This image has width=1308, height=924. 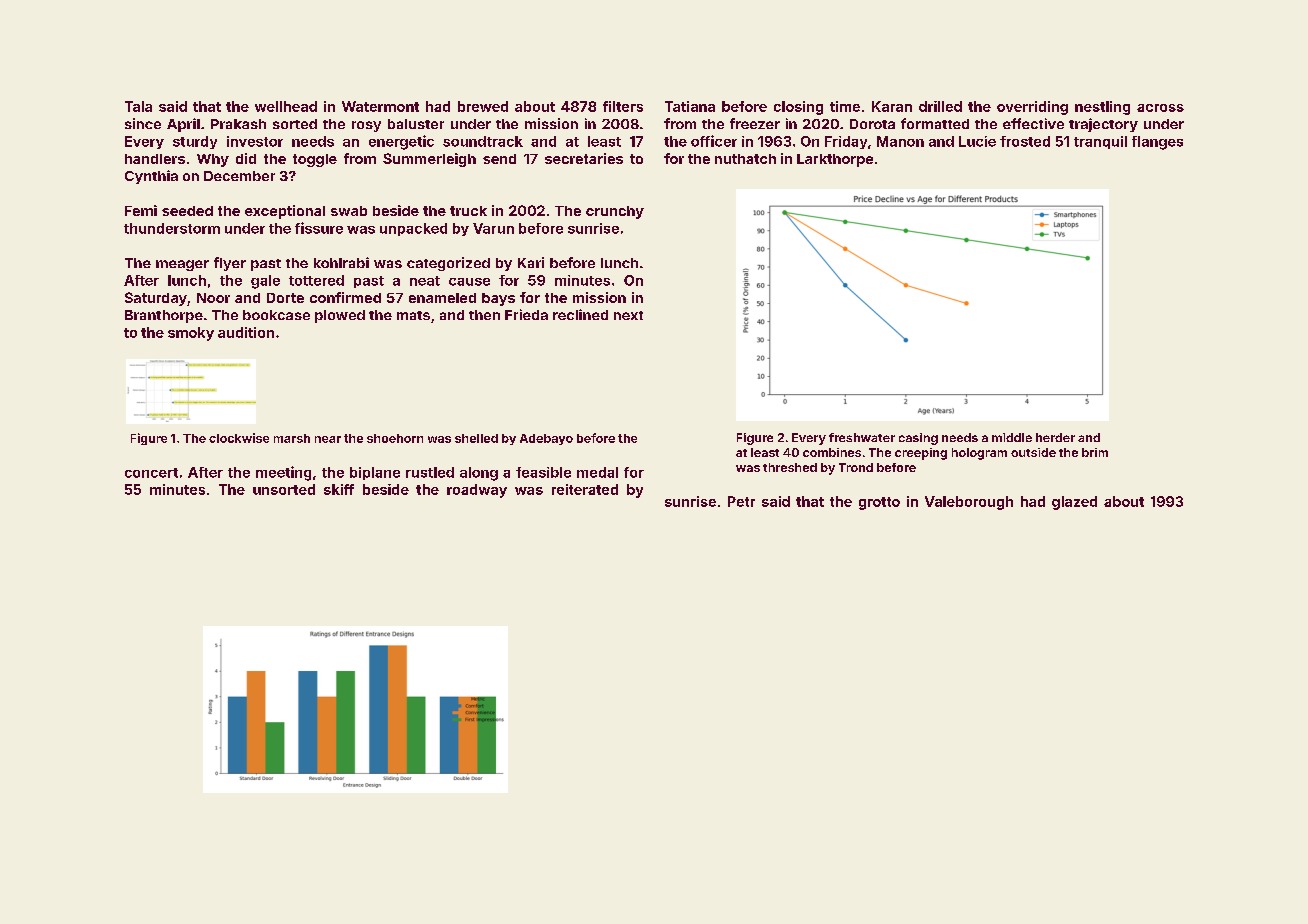 I want to click on filters, so click(x=623, y=106).
